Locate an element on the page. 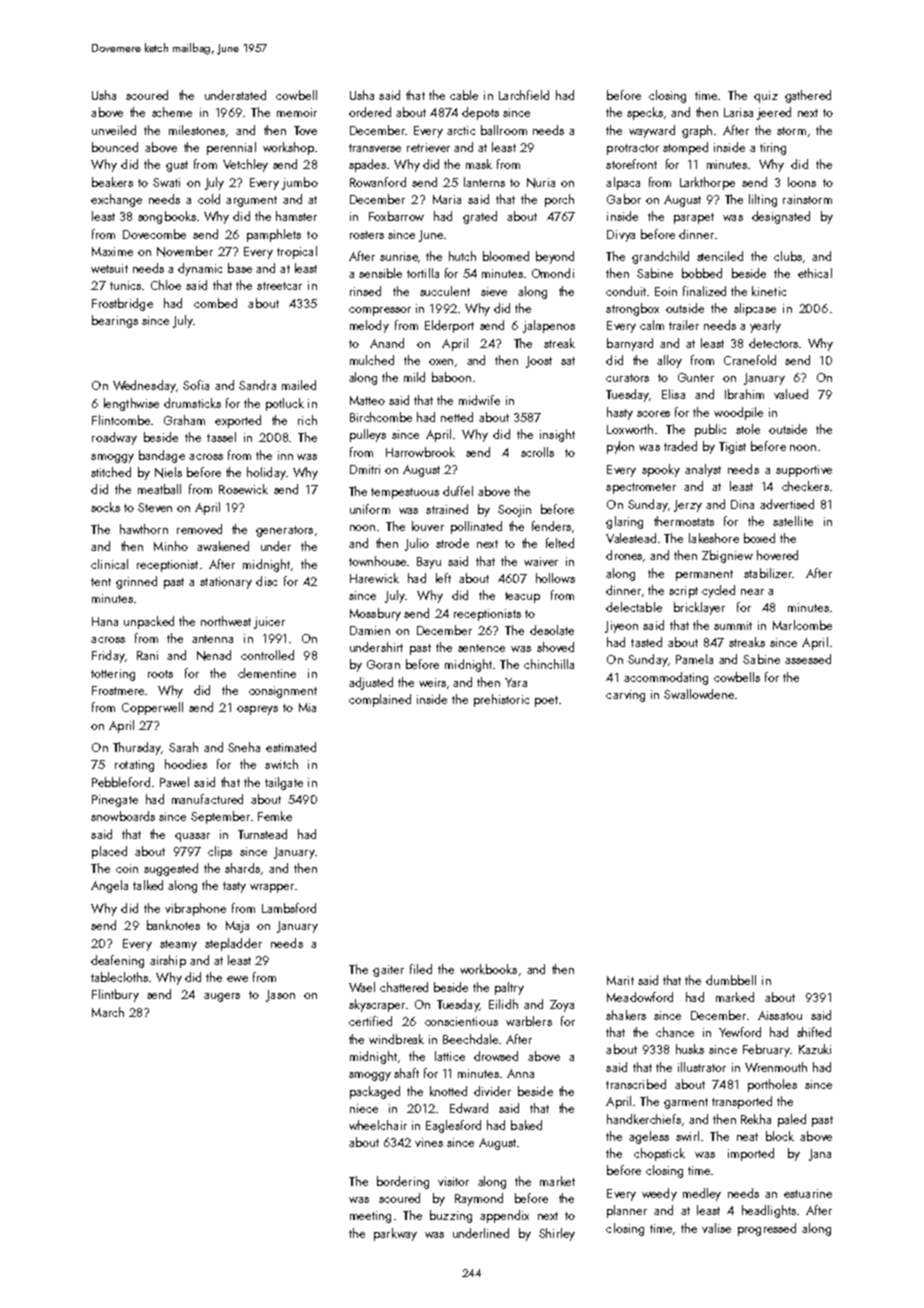 The height and width of the image is (1308, 924). base is located at coordinates (240, 268).
